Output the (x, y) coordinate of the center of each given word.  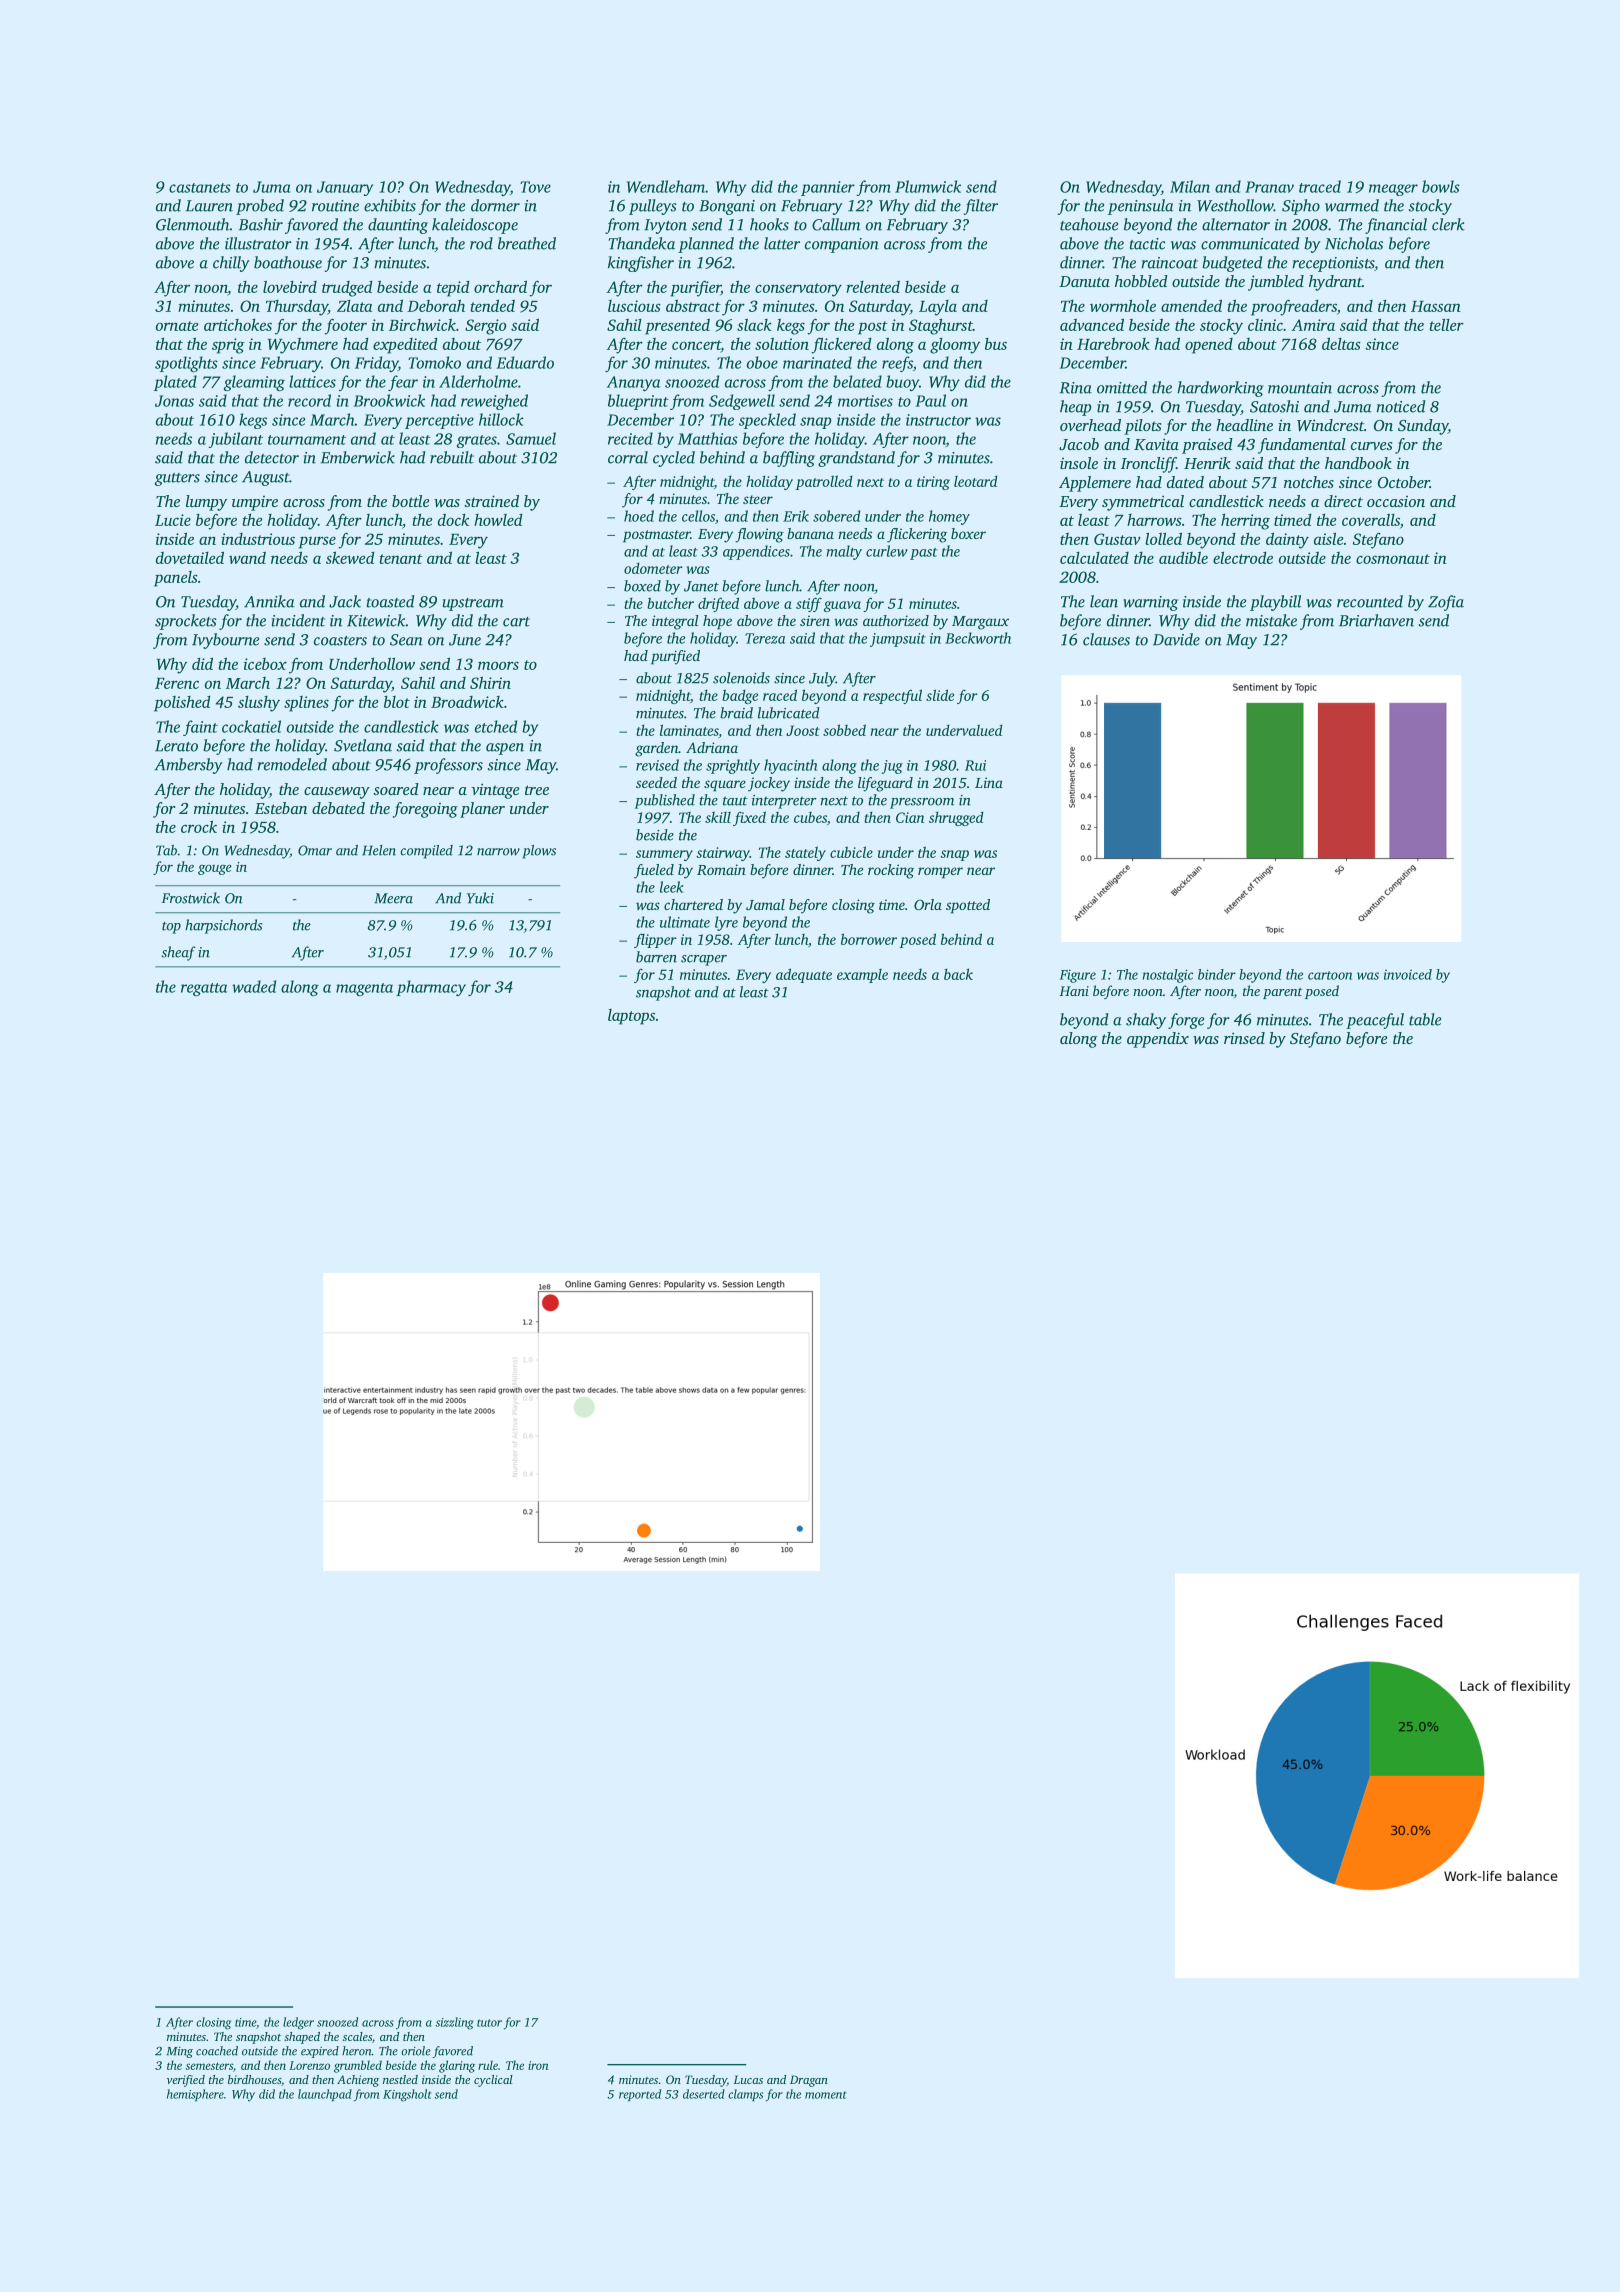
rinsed (1244, 1038)
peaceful (1375, 1021)
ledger (298, 2023)
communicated (1250, 243)
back (958, 974)
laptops (631, 1017)
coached (217, 2051)
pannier (828, 188)
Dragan (809, 2081)
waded (254, 986)
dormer (495, 205)
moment (825, 2095)
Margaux (980, 623)
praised (1207, 446)
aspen (505, 749)
